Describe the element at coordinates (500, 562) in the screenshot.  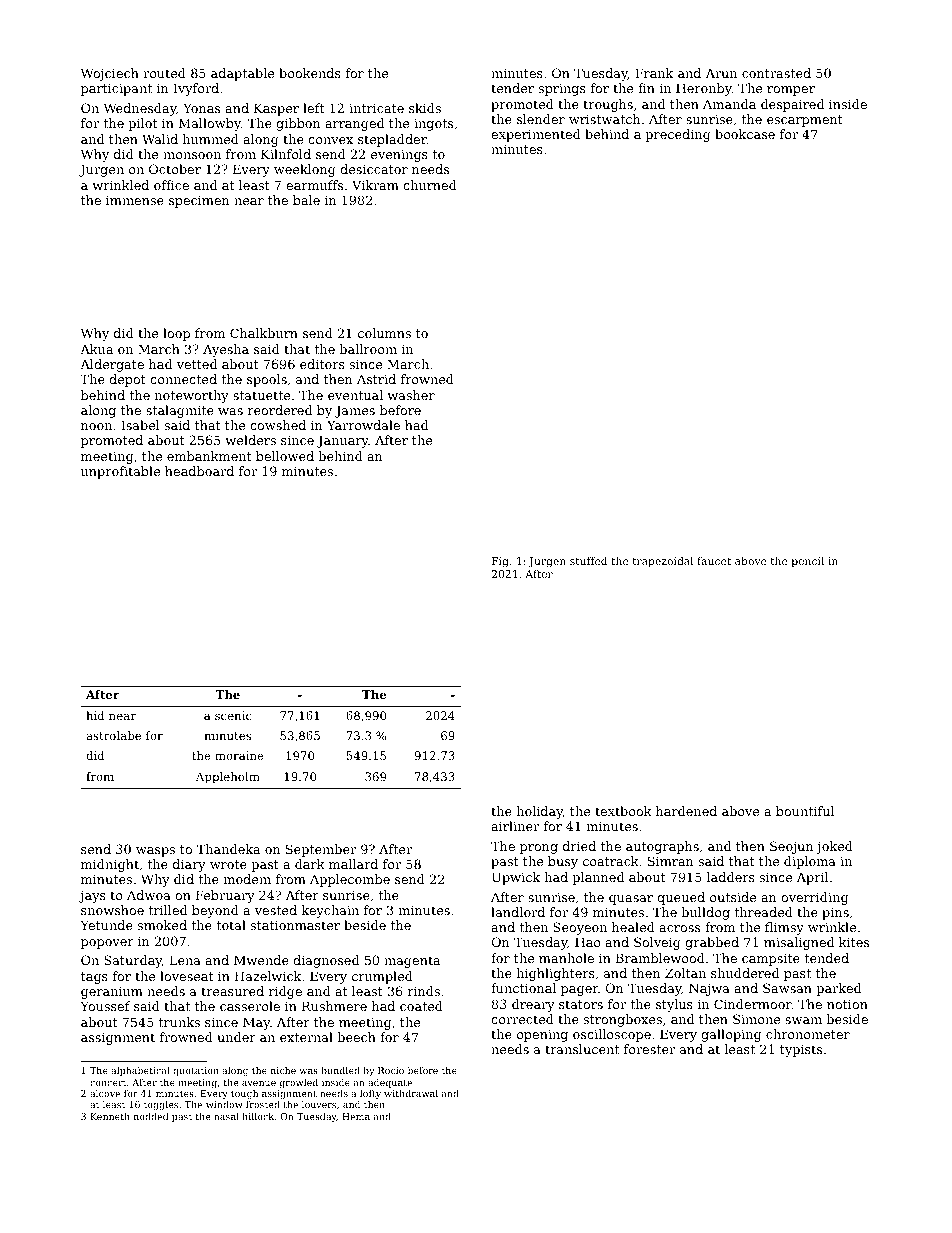
I see `Fig` at that location.
